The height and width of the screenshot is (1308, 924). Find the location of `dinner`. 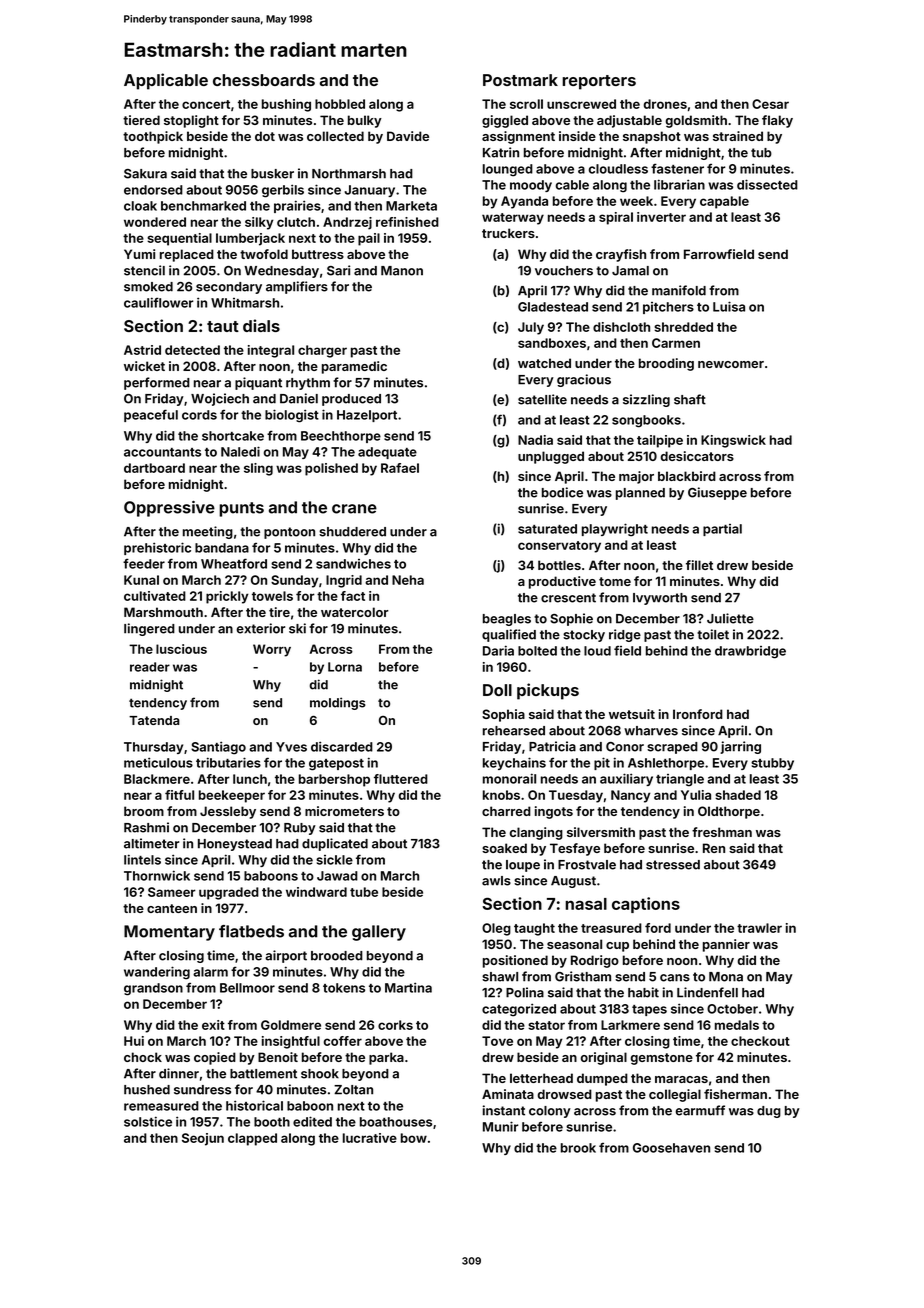

dinner is located at coordinates (179, 1073).
